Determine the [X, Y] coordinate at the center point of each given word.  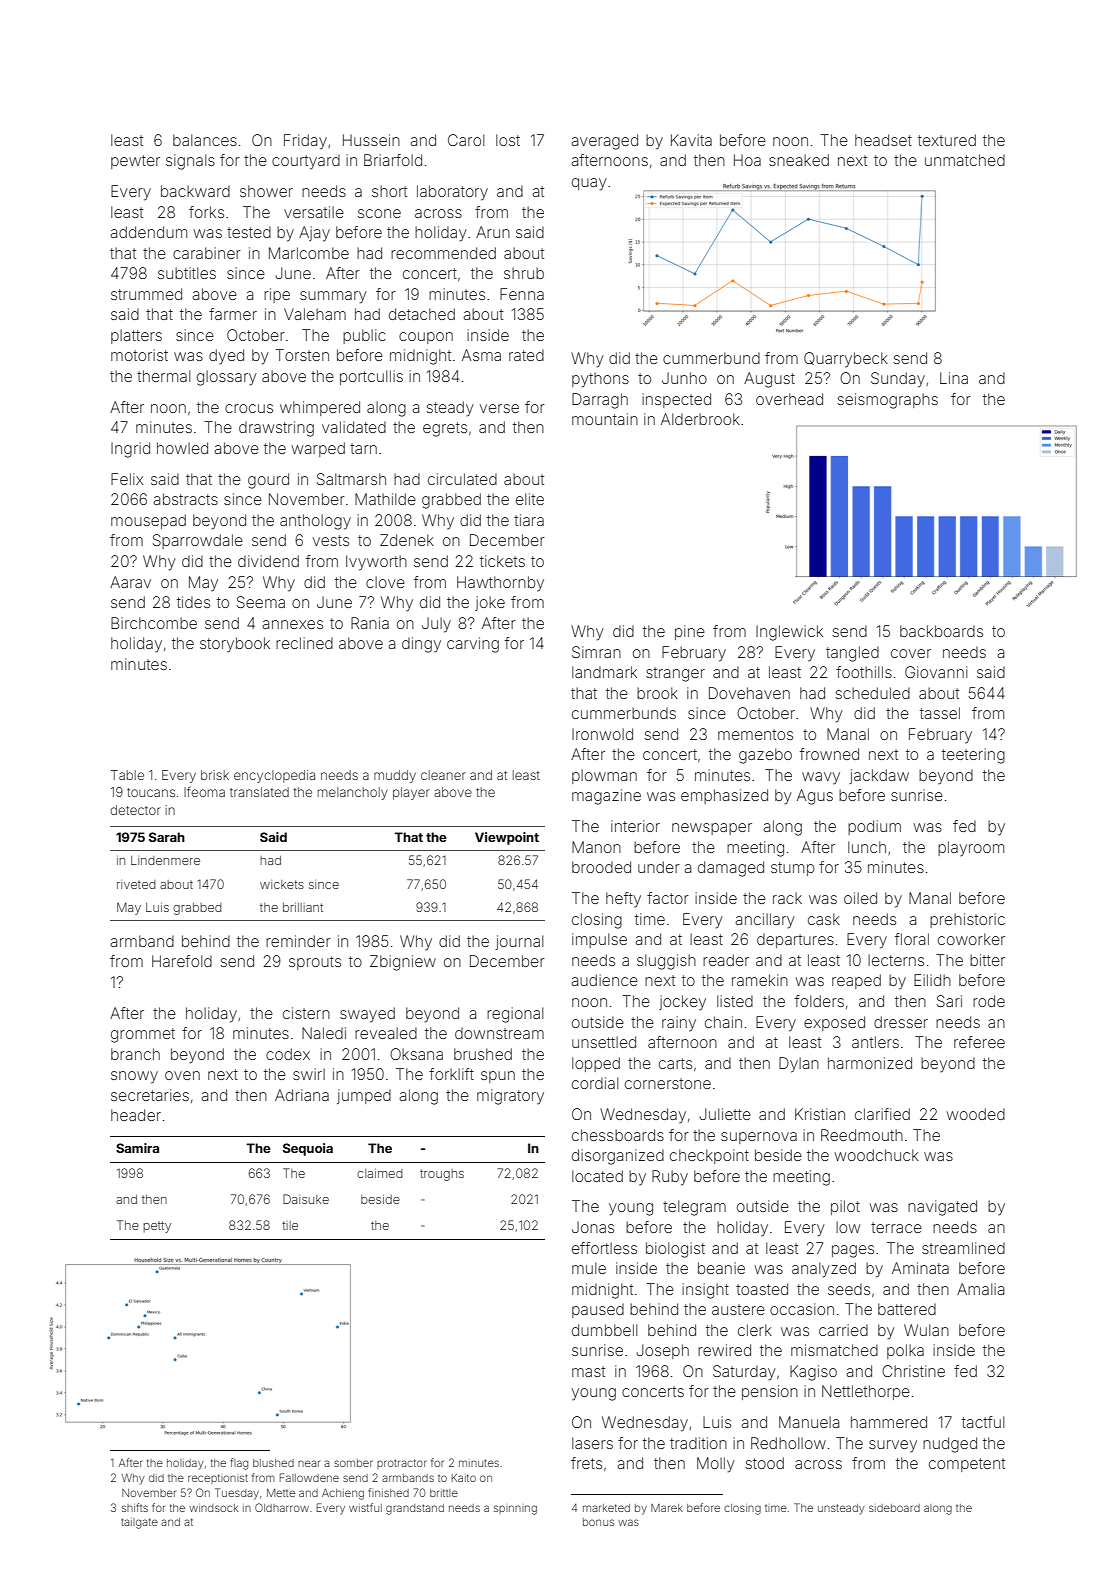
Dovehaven [749, 693]
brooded [601, 867]
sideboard [894, 1508]
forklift [451, 1074]
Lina [954, 378]
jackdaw [879, 776]
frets [586, 1463]
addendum [148, 232]
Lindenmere [165, 860]
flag [239, 1464]
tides [193, 602]
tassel [940, 713]
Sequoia [308, 1149]
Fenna [522, 294]
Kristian [820, 1114]
